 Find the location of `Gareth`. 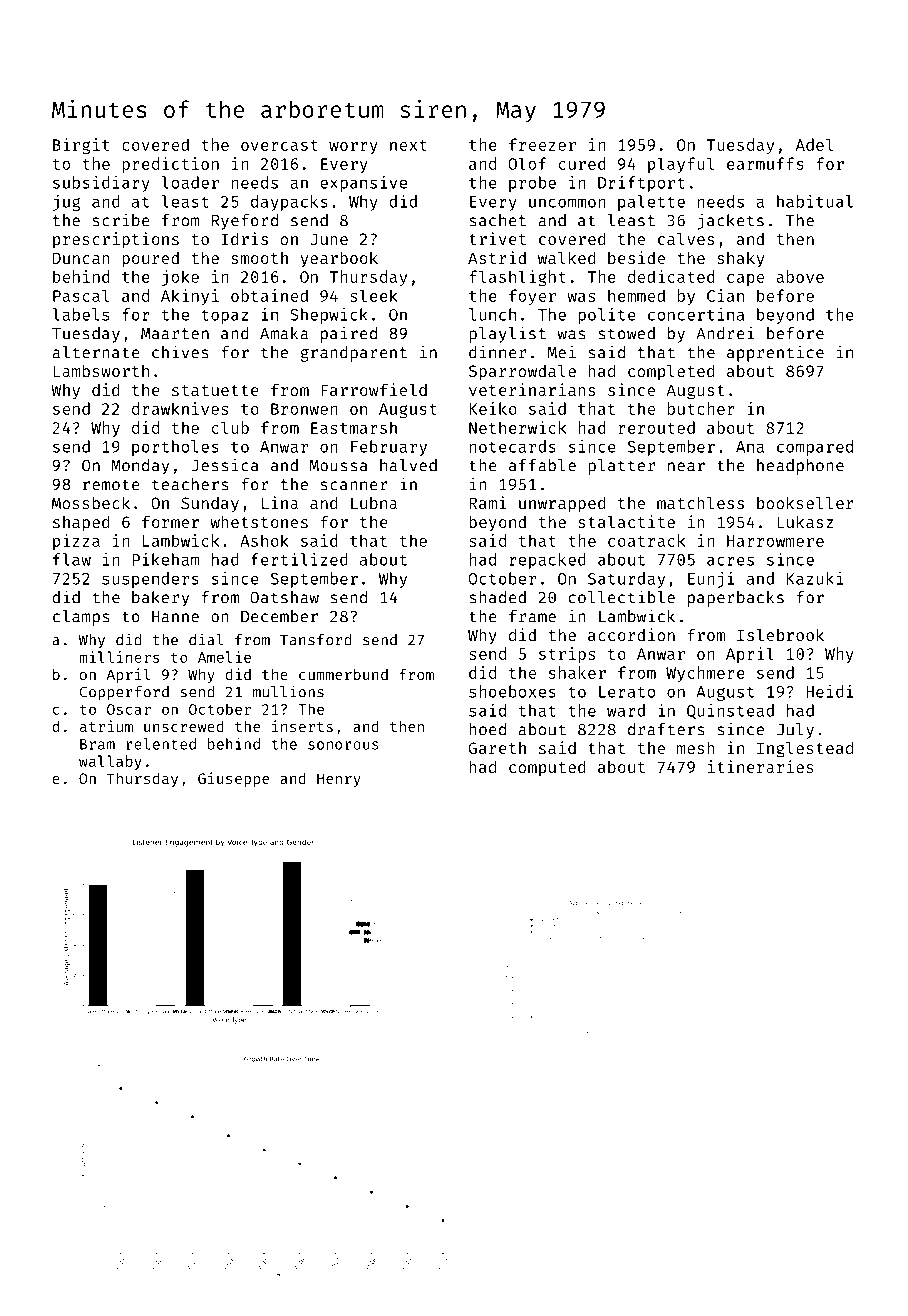

Gareth is located at coordinates (497, 748).
